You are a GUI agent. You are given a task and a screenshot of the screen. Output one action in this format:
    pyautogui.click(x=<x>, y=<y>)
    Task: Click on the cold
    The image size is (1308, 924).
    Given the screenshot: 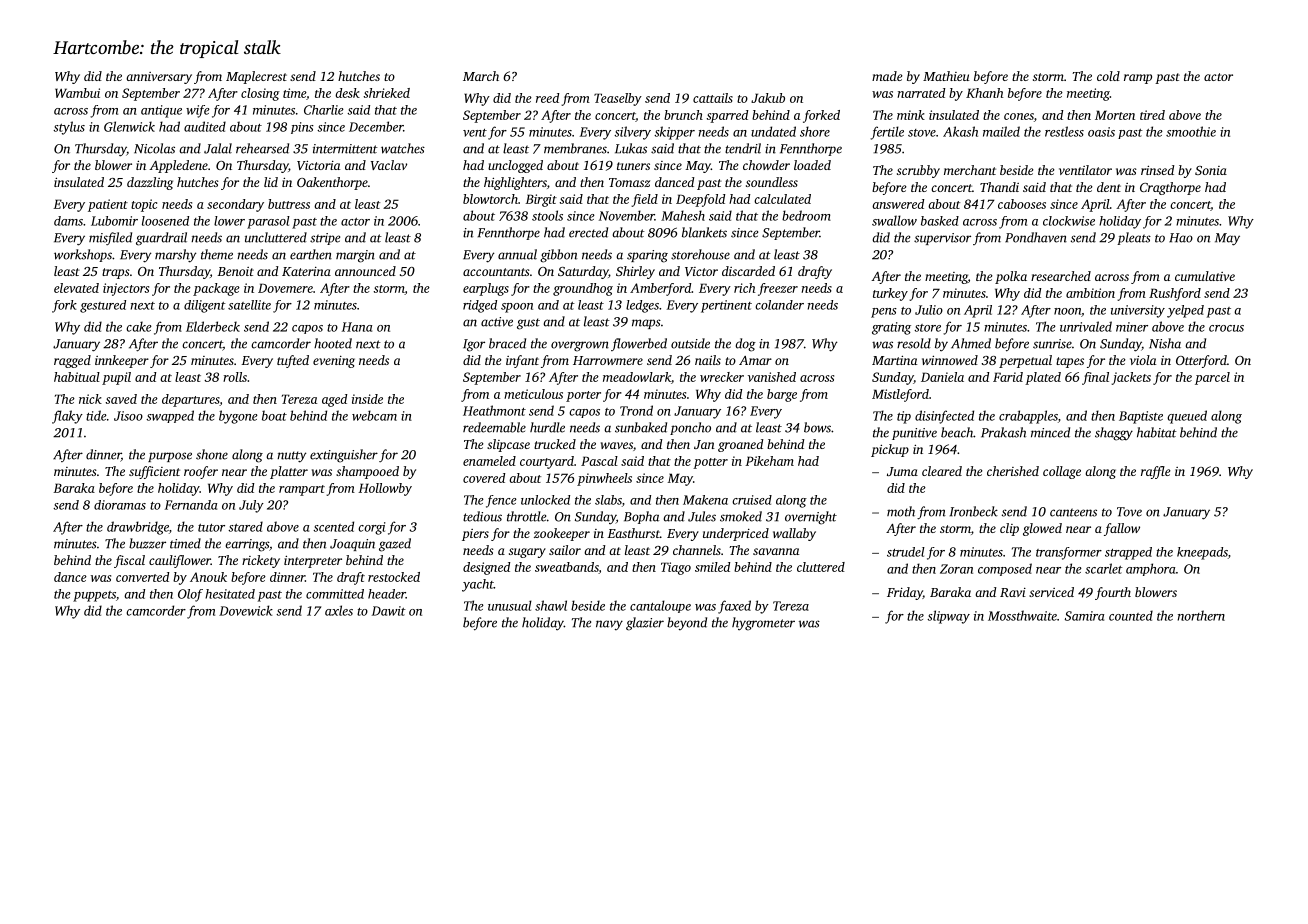 What is the action you would take?
    pyautogui.click(x=1108, y=76)
